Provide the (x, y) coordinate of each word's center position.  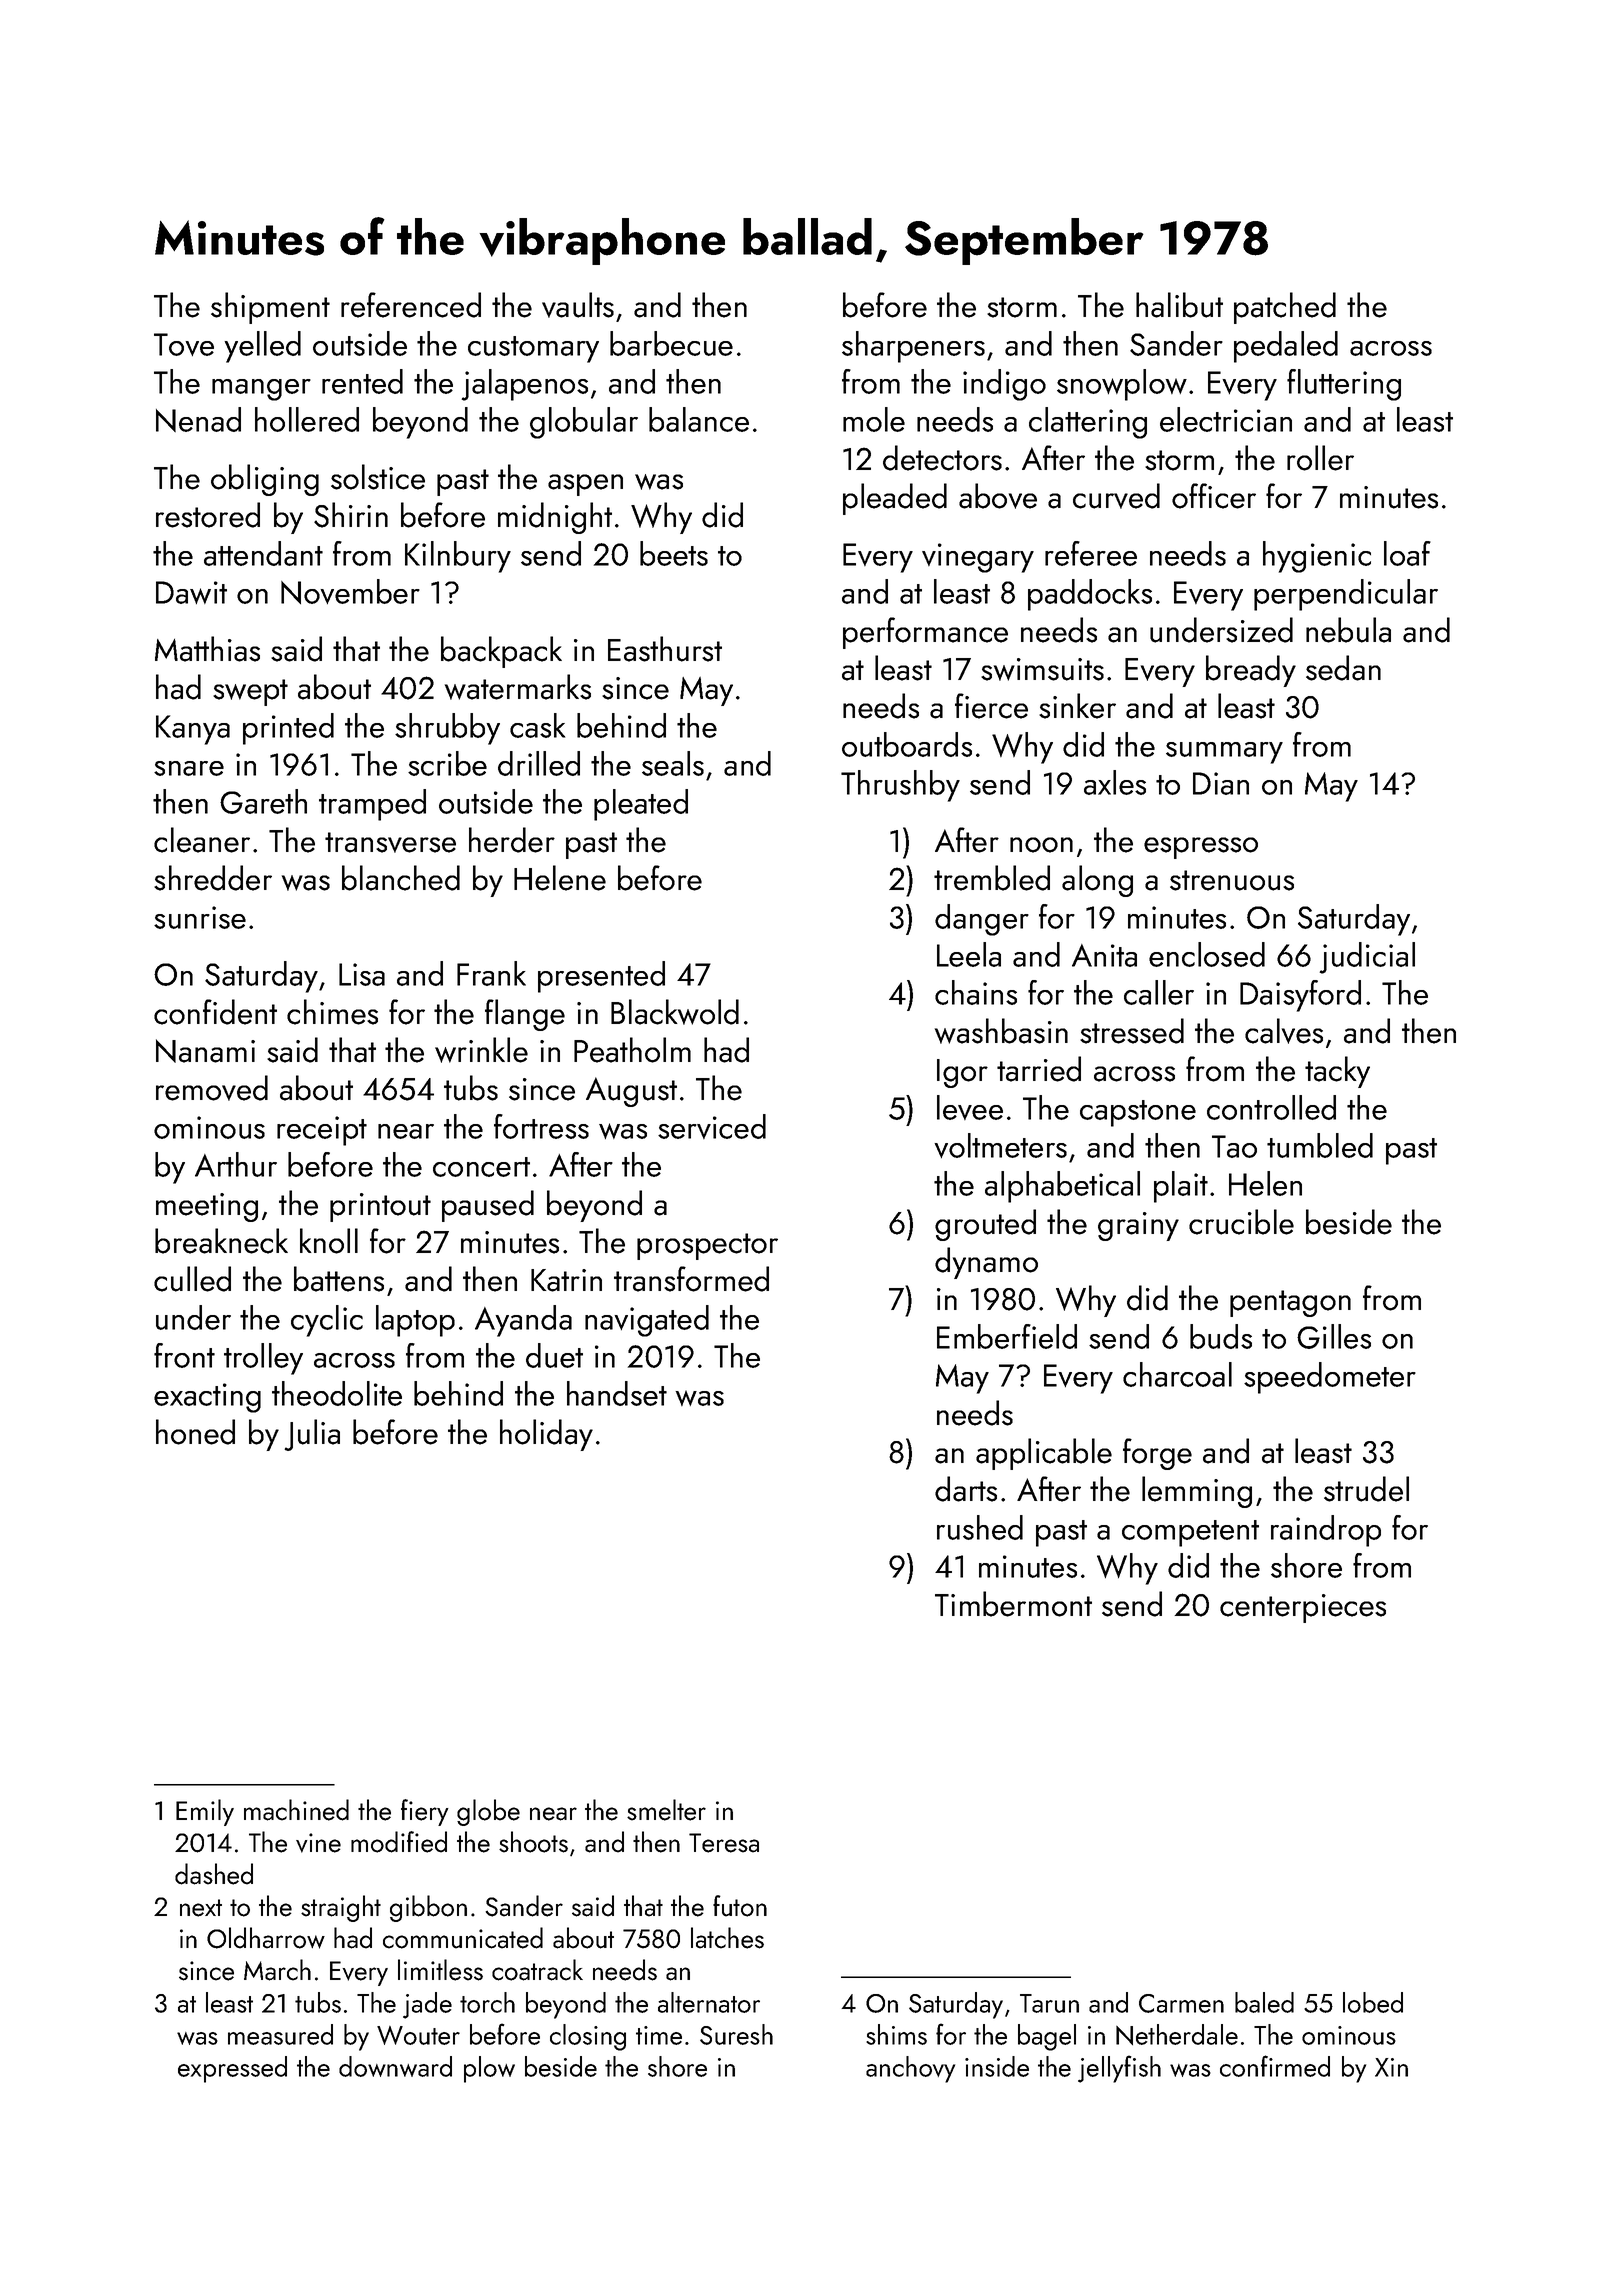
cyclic (327, 1321)
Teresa (724, 1843)
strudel (1366, 1489)
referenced (411, 305)
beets (674, 553)
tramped (372, 805)
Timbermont (1013, 1604)
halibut (1179, 305)
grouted (985, 1225)
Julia (312, 1435)
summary (1224, 753)
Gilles (1334, 1336)
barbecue (671, 343)
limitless (440, 1970)
